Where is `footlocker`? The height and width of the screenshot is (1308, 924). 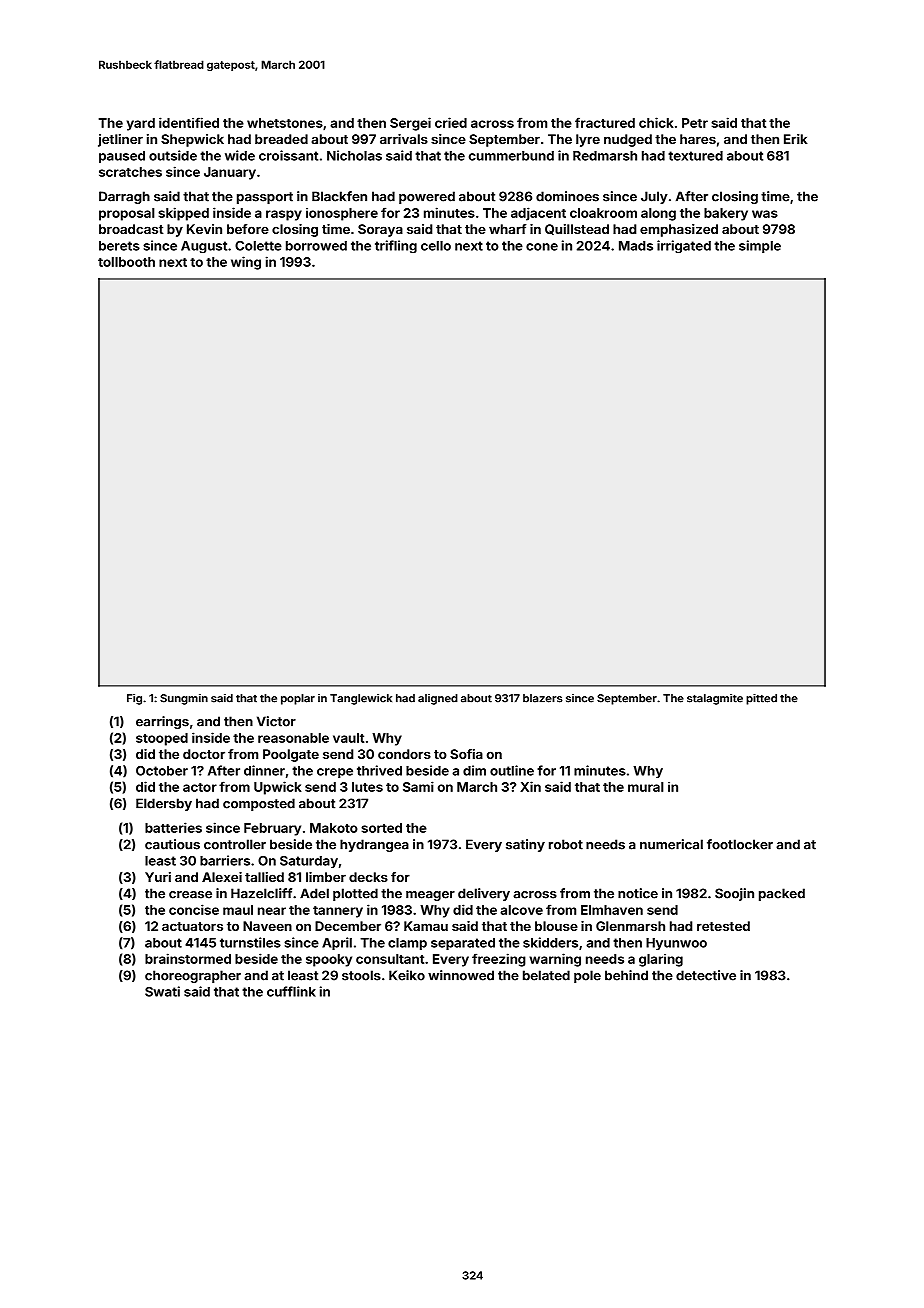
footlocker is located at coordinates (740, 844).
